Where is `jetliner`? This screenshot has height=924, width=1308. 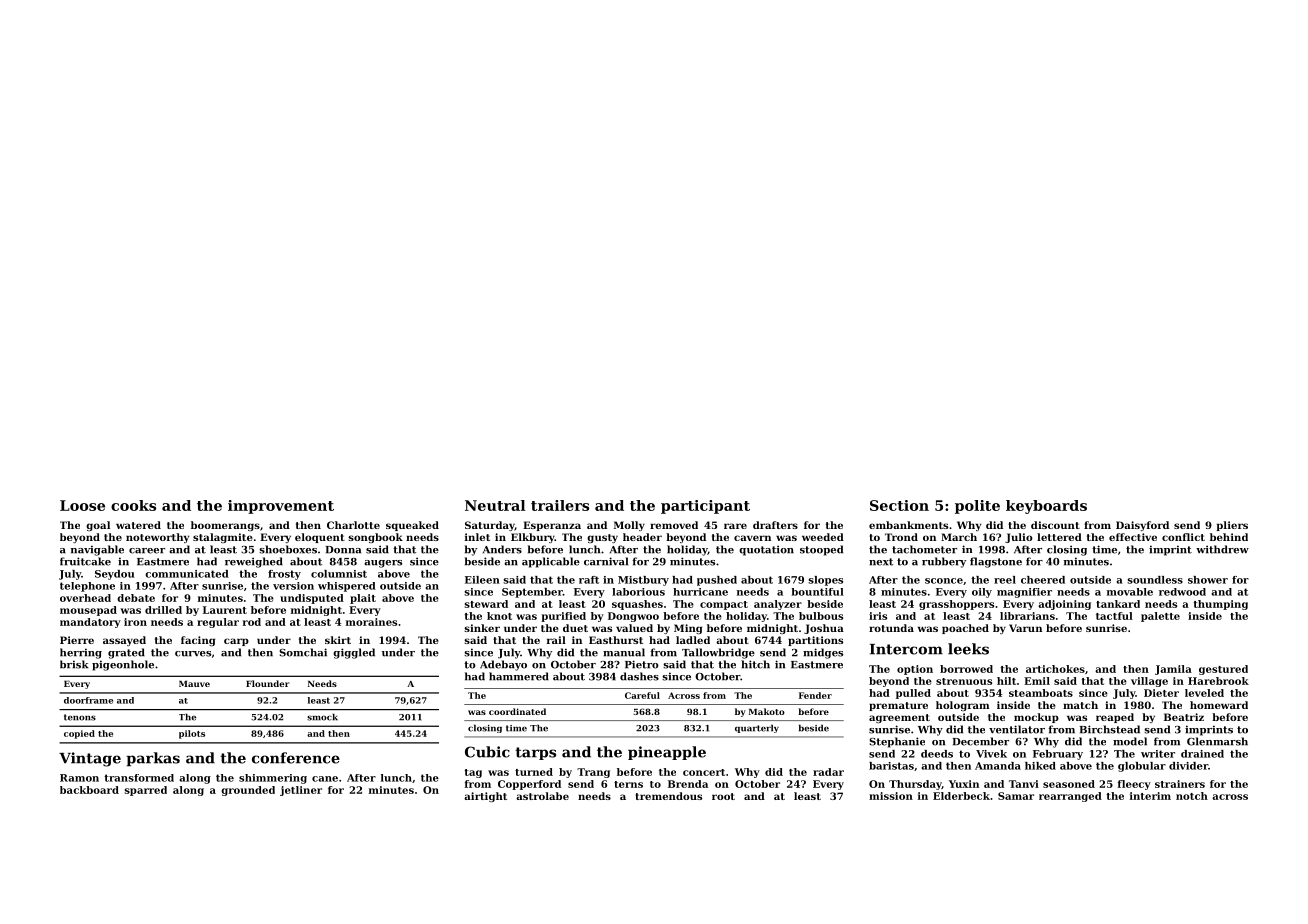 jetliner is located at coordinates (301, 791).
